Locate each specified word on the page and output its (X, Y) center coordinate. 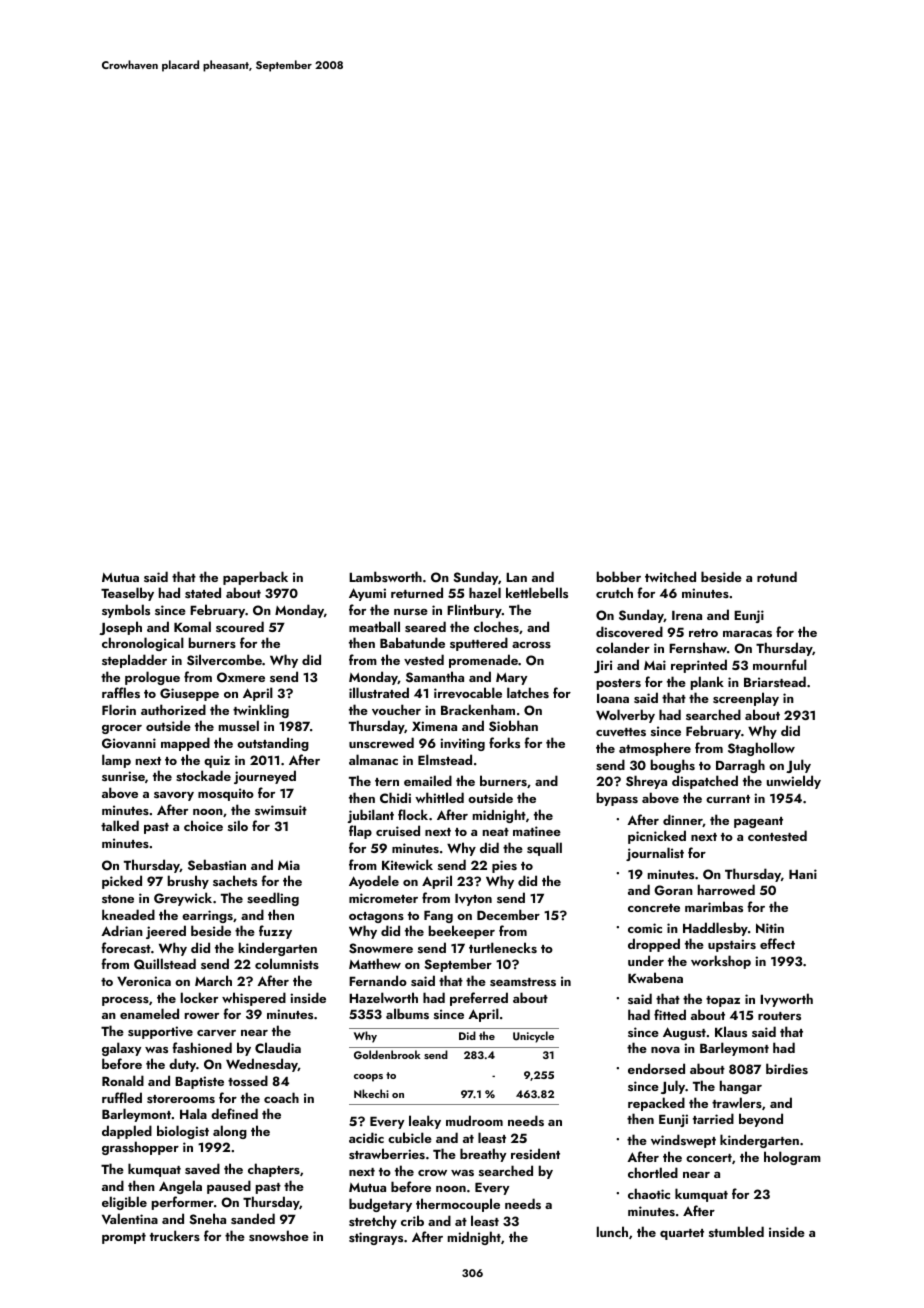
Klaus (731, 1031)
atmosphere (655, 749)
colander (623, 647)
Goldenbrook (387, 1054)
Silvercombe (224, 660)
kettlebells (537, 592)
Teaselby (127, 594)
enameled (149, 1013)
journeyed (265, 777)
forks (504, 742)
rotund (777, 576)
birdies (787, 1068)
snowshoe (279, 1235)
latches (528, 692)
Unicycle (533, 1037)
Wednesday (262, 1065)
